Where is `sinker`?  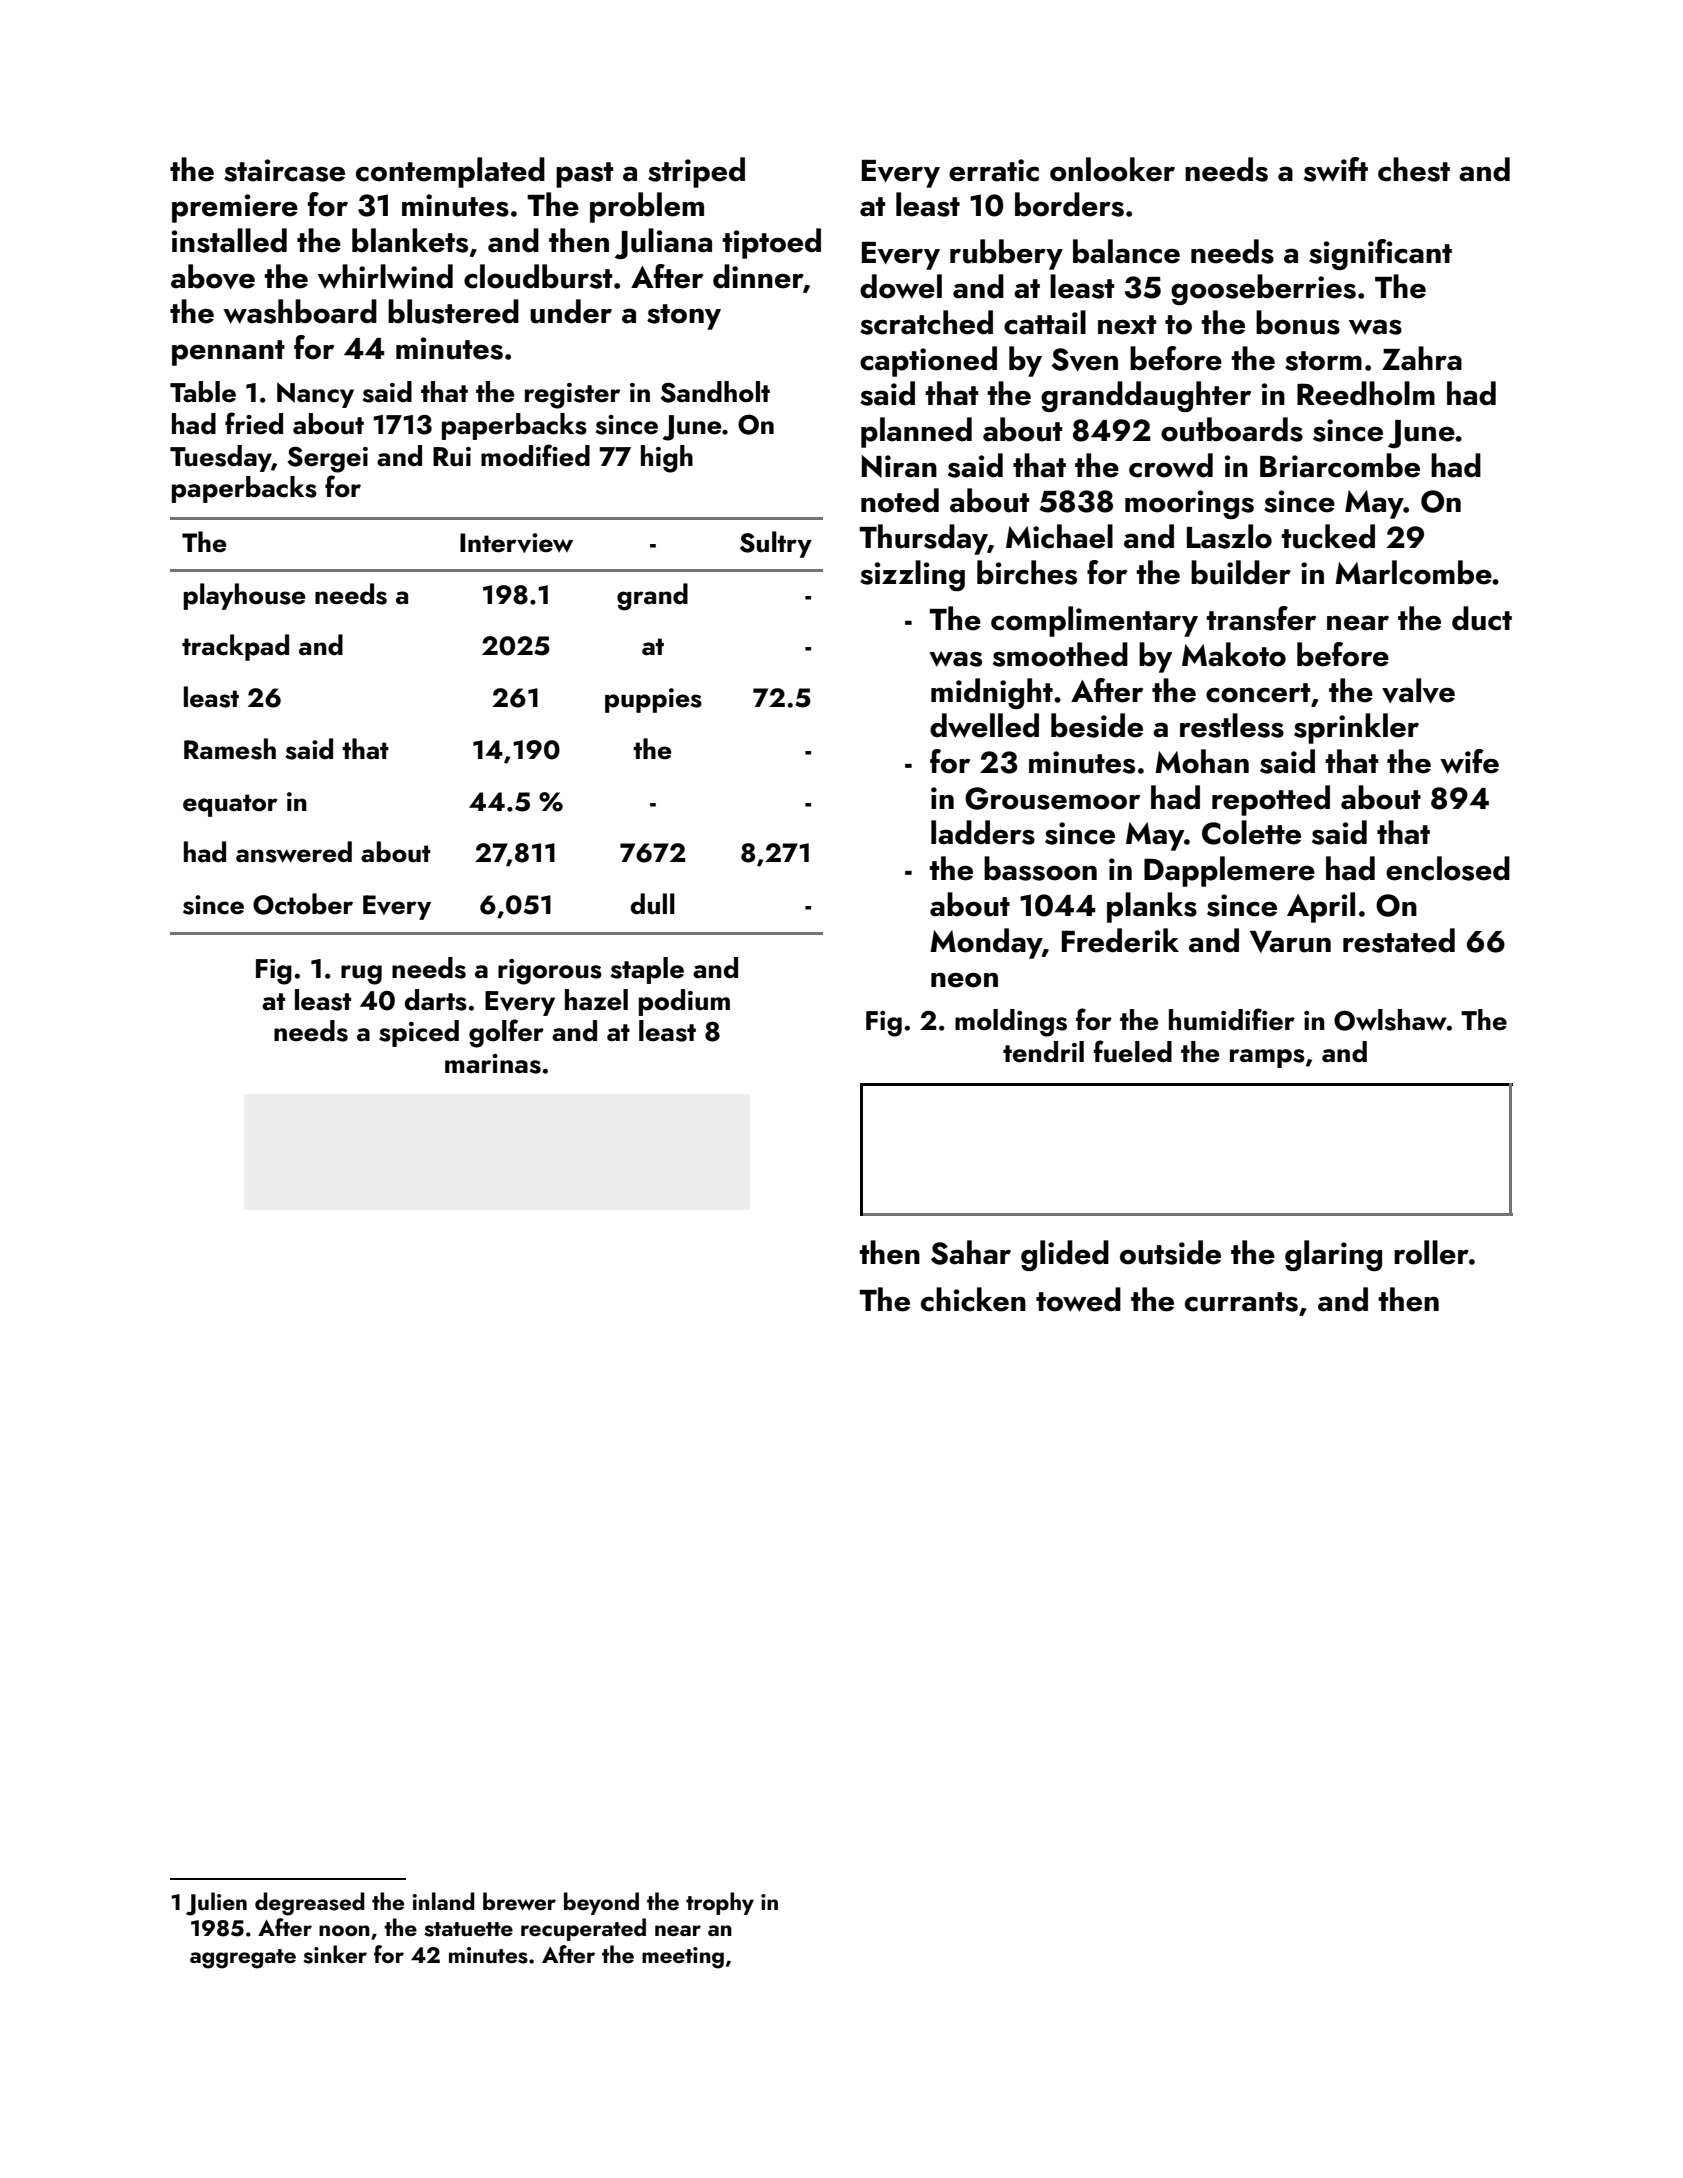 sinker is located at coordinates (335, 1954).
